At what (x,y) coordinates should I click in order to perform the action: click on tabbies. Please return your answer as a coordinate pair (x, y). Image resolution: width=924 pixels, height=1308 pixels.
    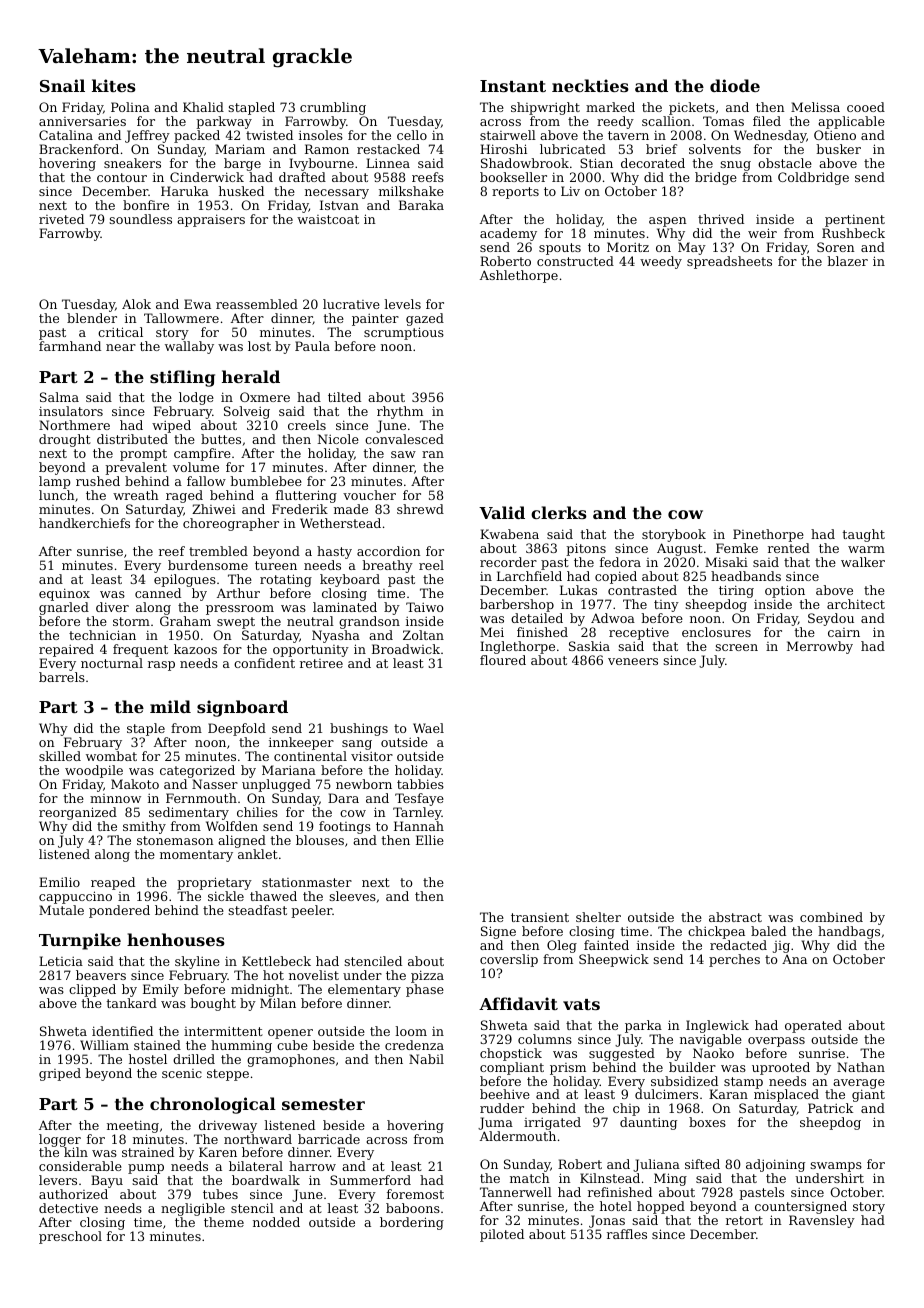
    Looking at the image, I should click on (420, 784).
